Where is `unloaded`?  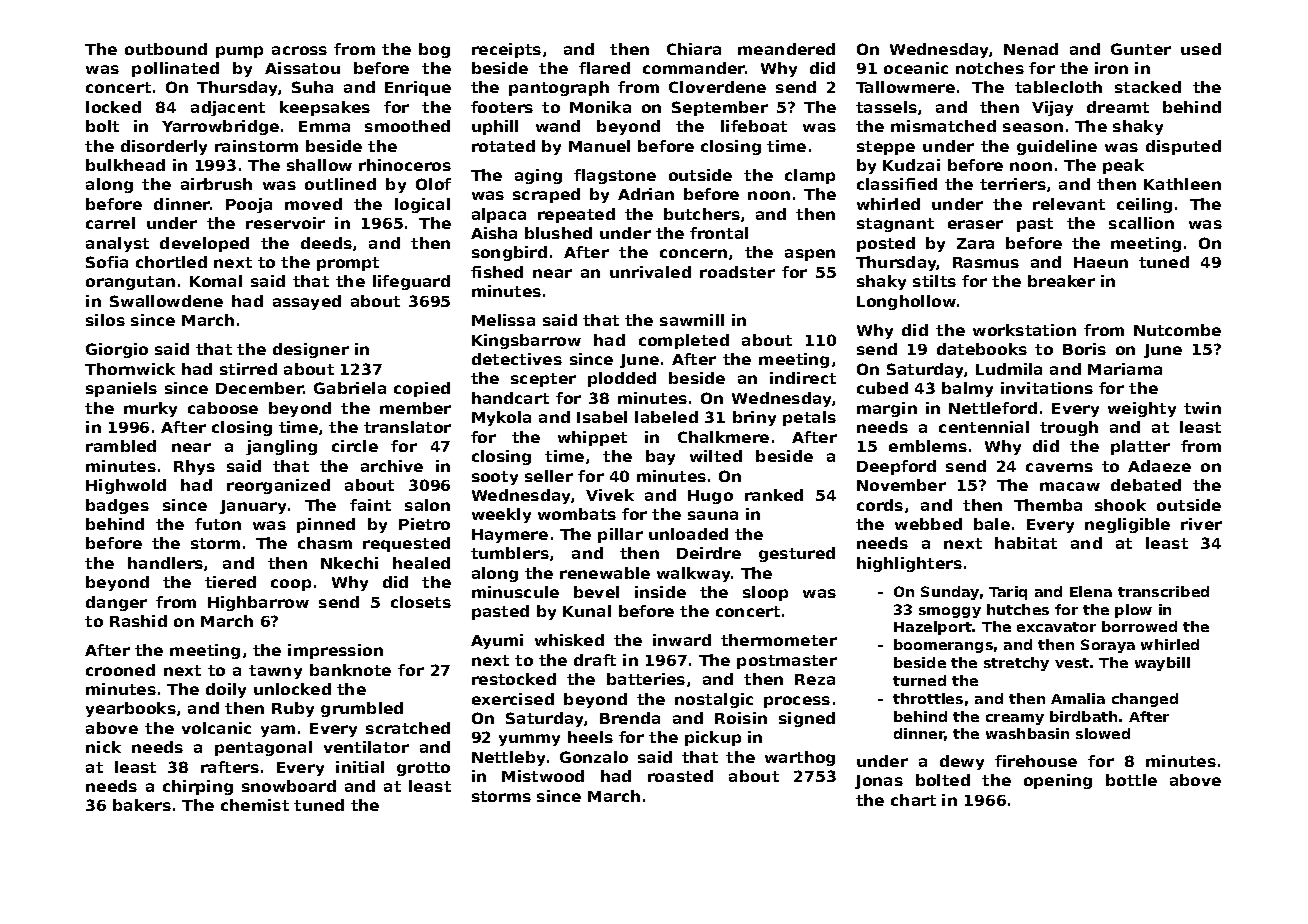 unloaded is located at coordinates (688, 534).
